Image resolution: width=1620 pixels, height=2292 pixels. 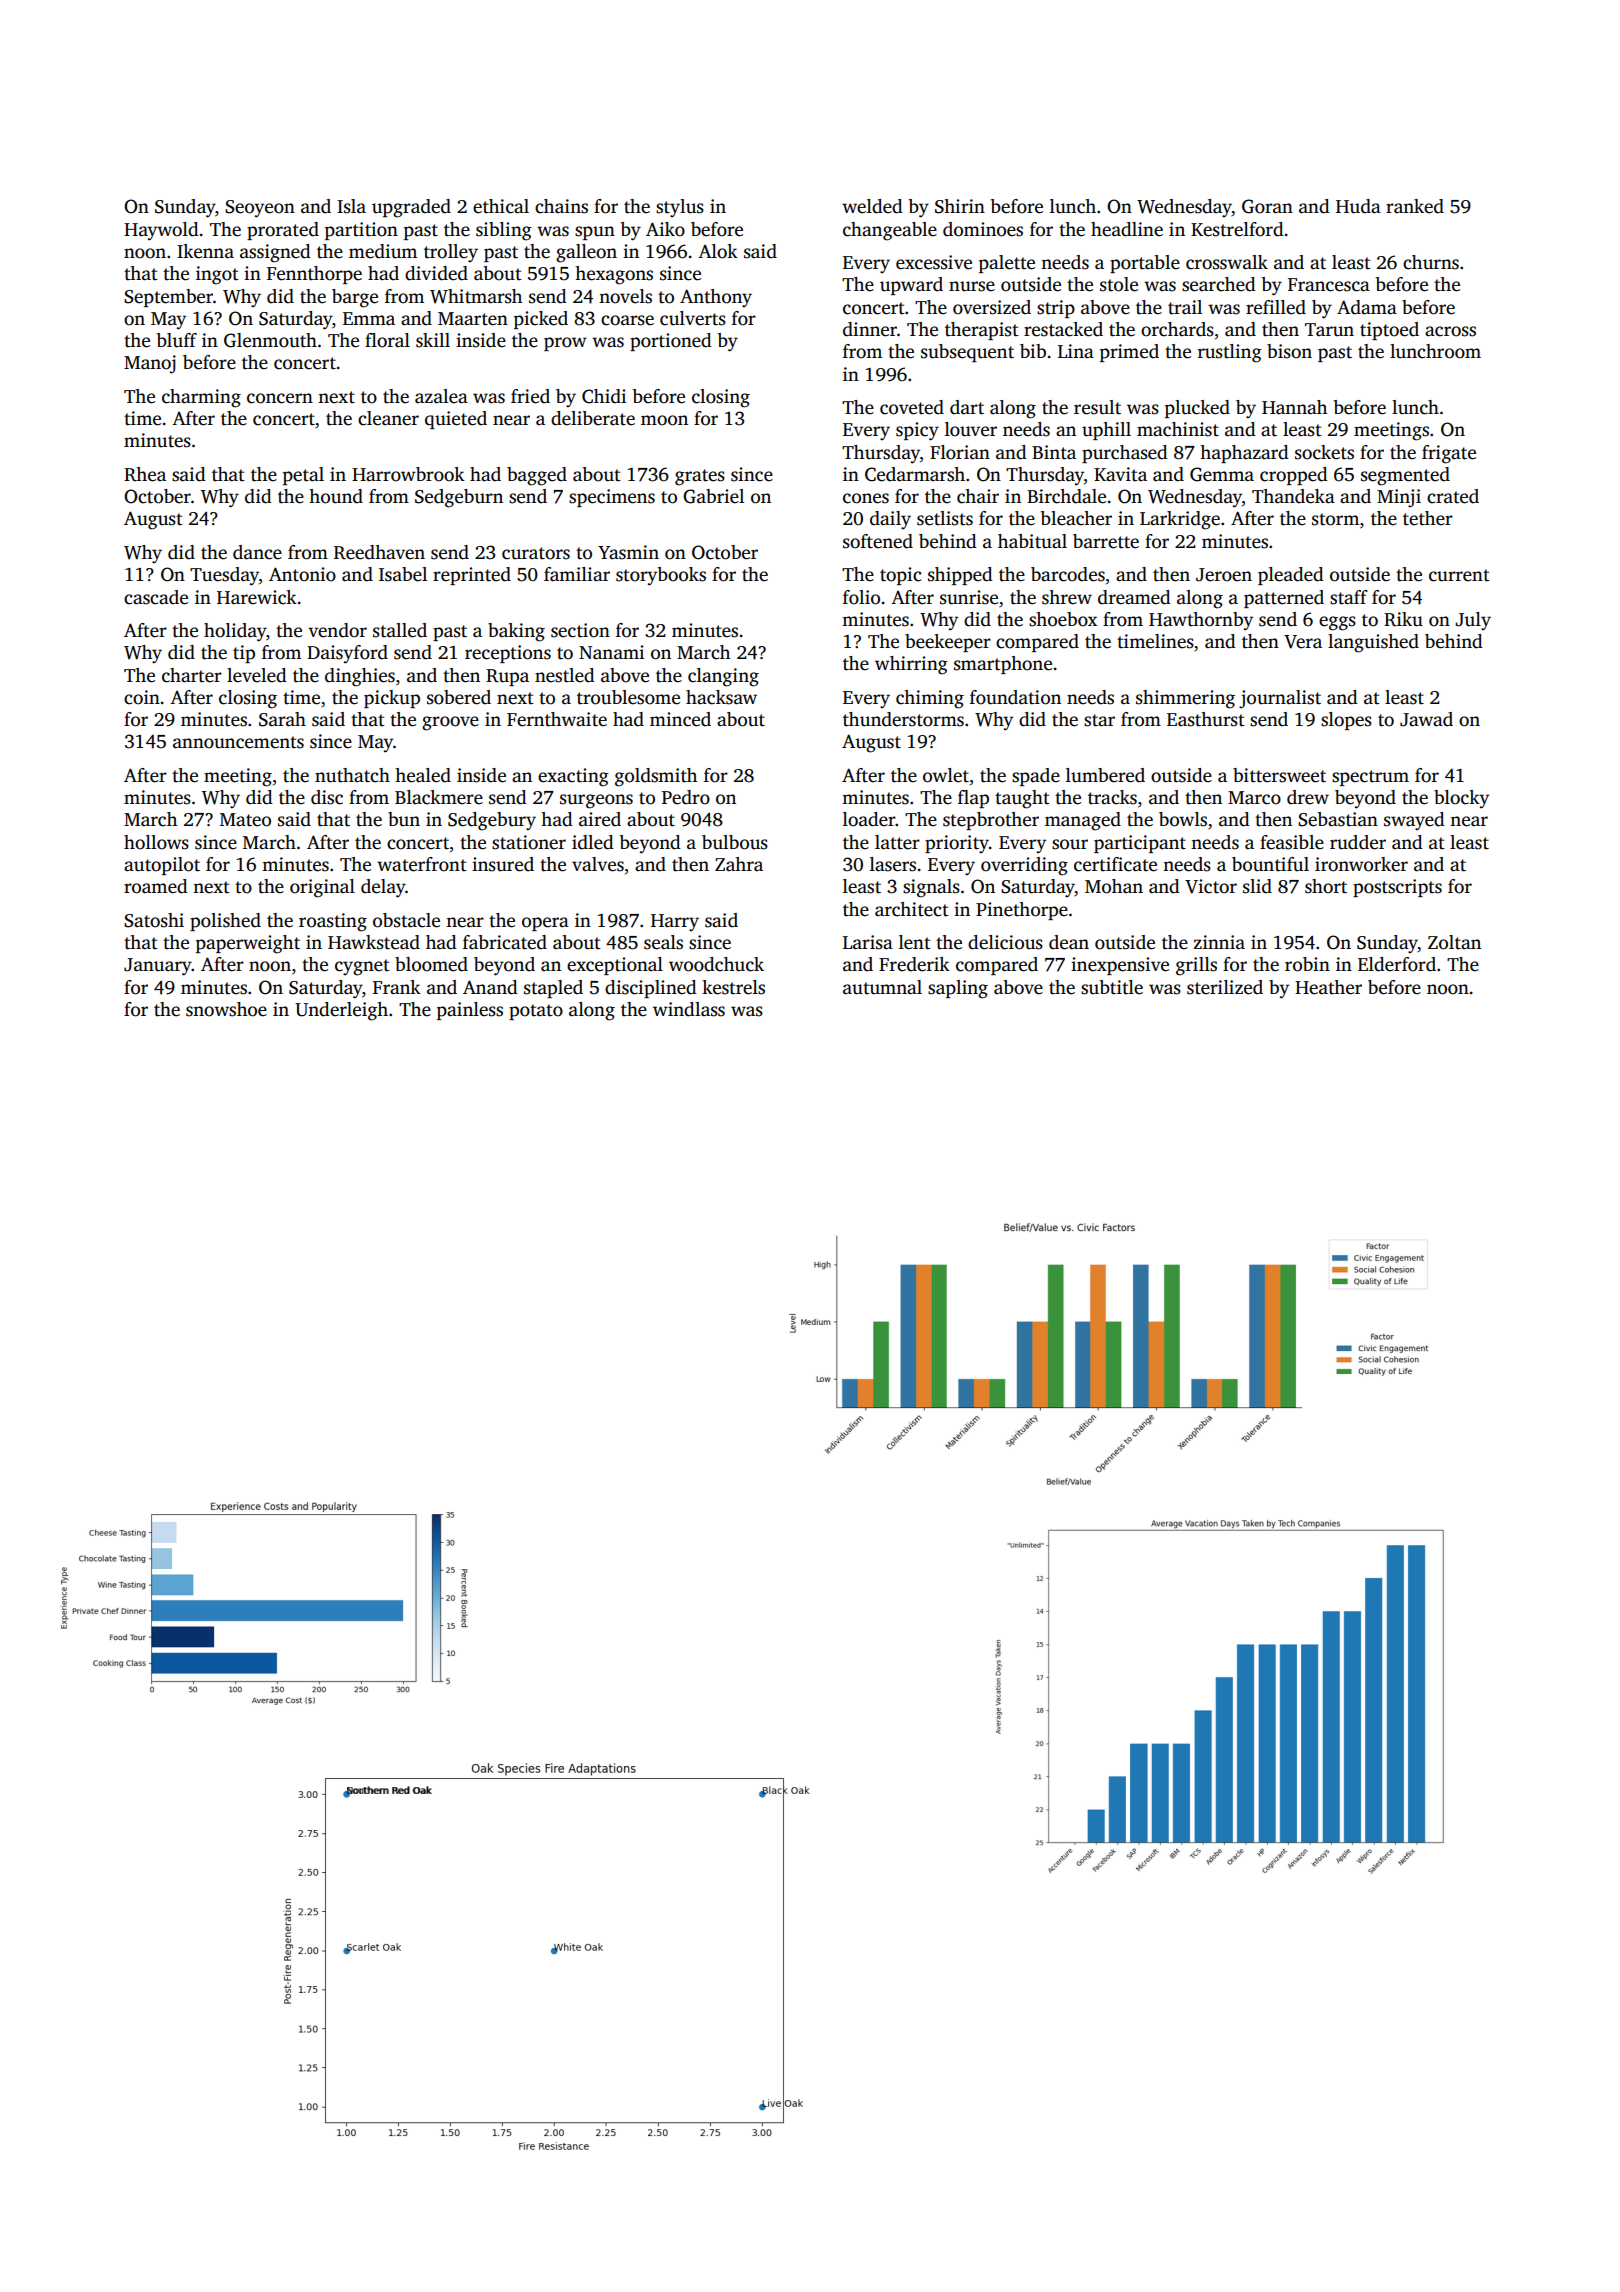 What do you see at coordinates (861, 597) in the screenshot?
I see `folio` at bounding box center [861, 597].
